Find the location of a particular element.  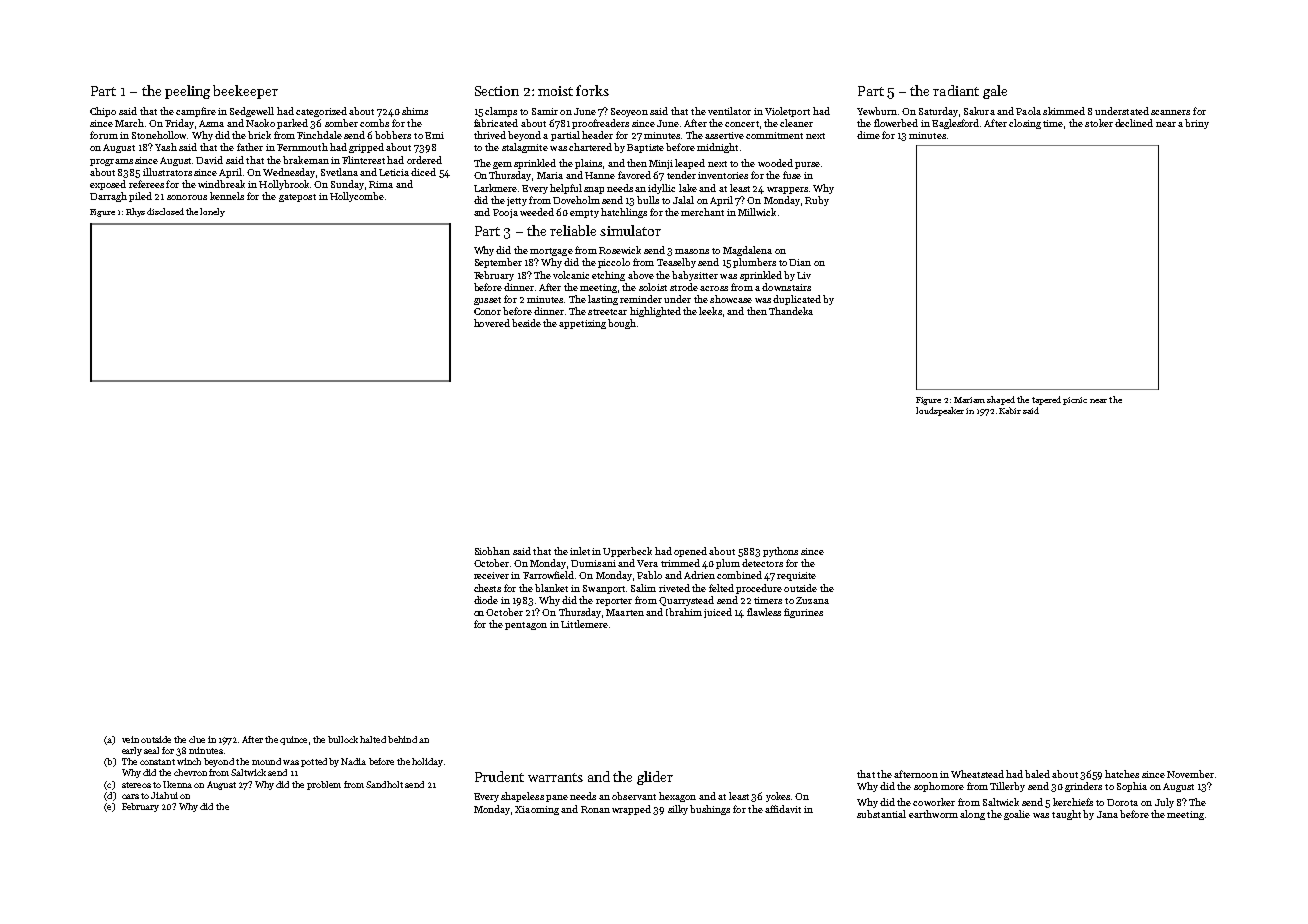

Jana is located at coordinates (1107, 814).
